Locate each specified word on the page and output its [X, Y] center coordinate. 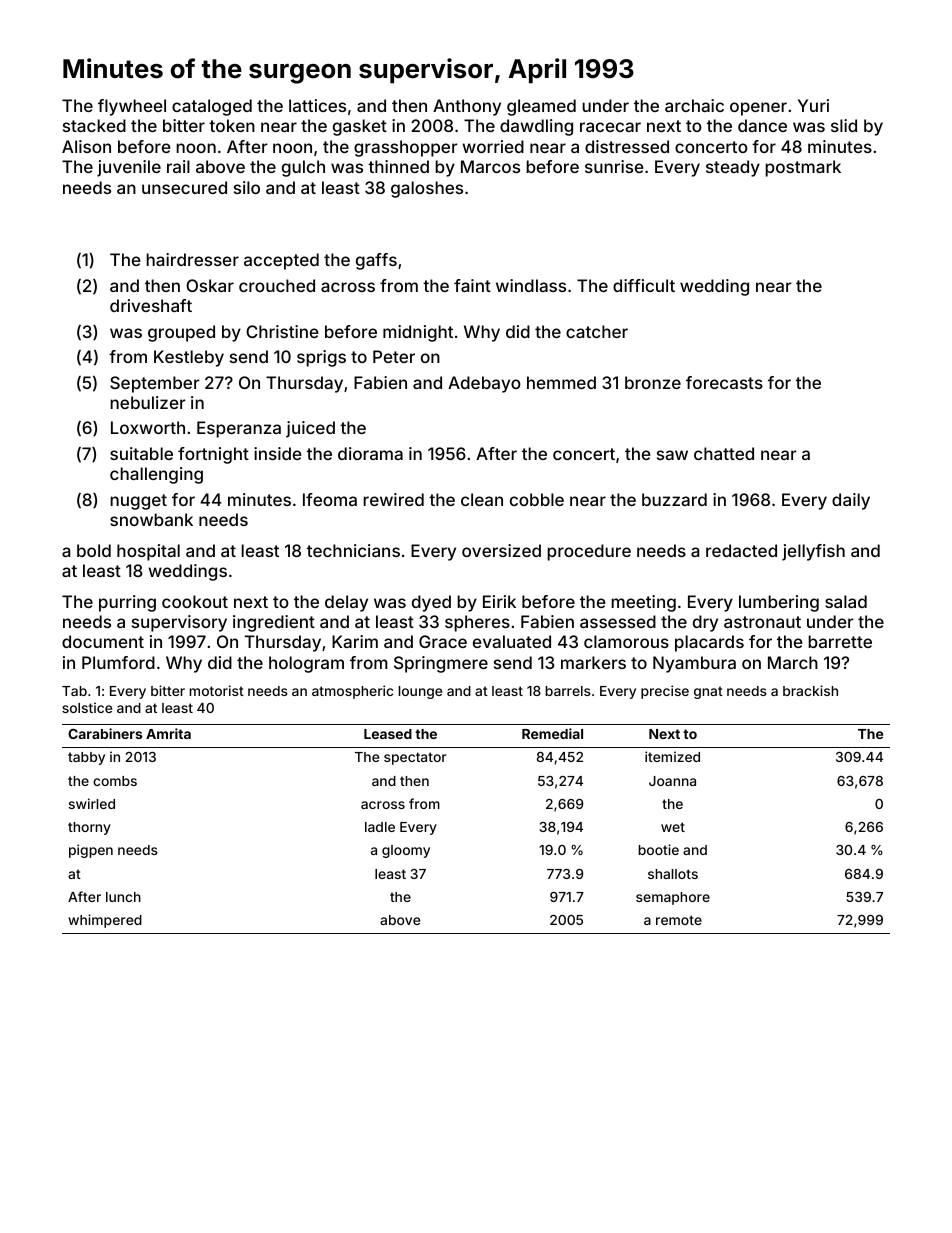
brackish [810, 690]
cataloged [212, 107]
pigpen [91, 851]
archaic [694, 105]
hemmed [561, 382]
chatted [724, 453]
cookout [195, 601]
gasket [360, 127]
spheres [477, 623]
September [155, 384]
